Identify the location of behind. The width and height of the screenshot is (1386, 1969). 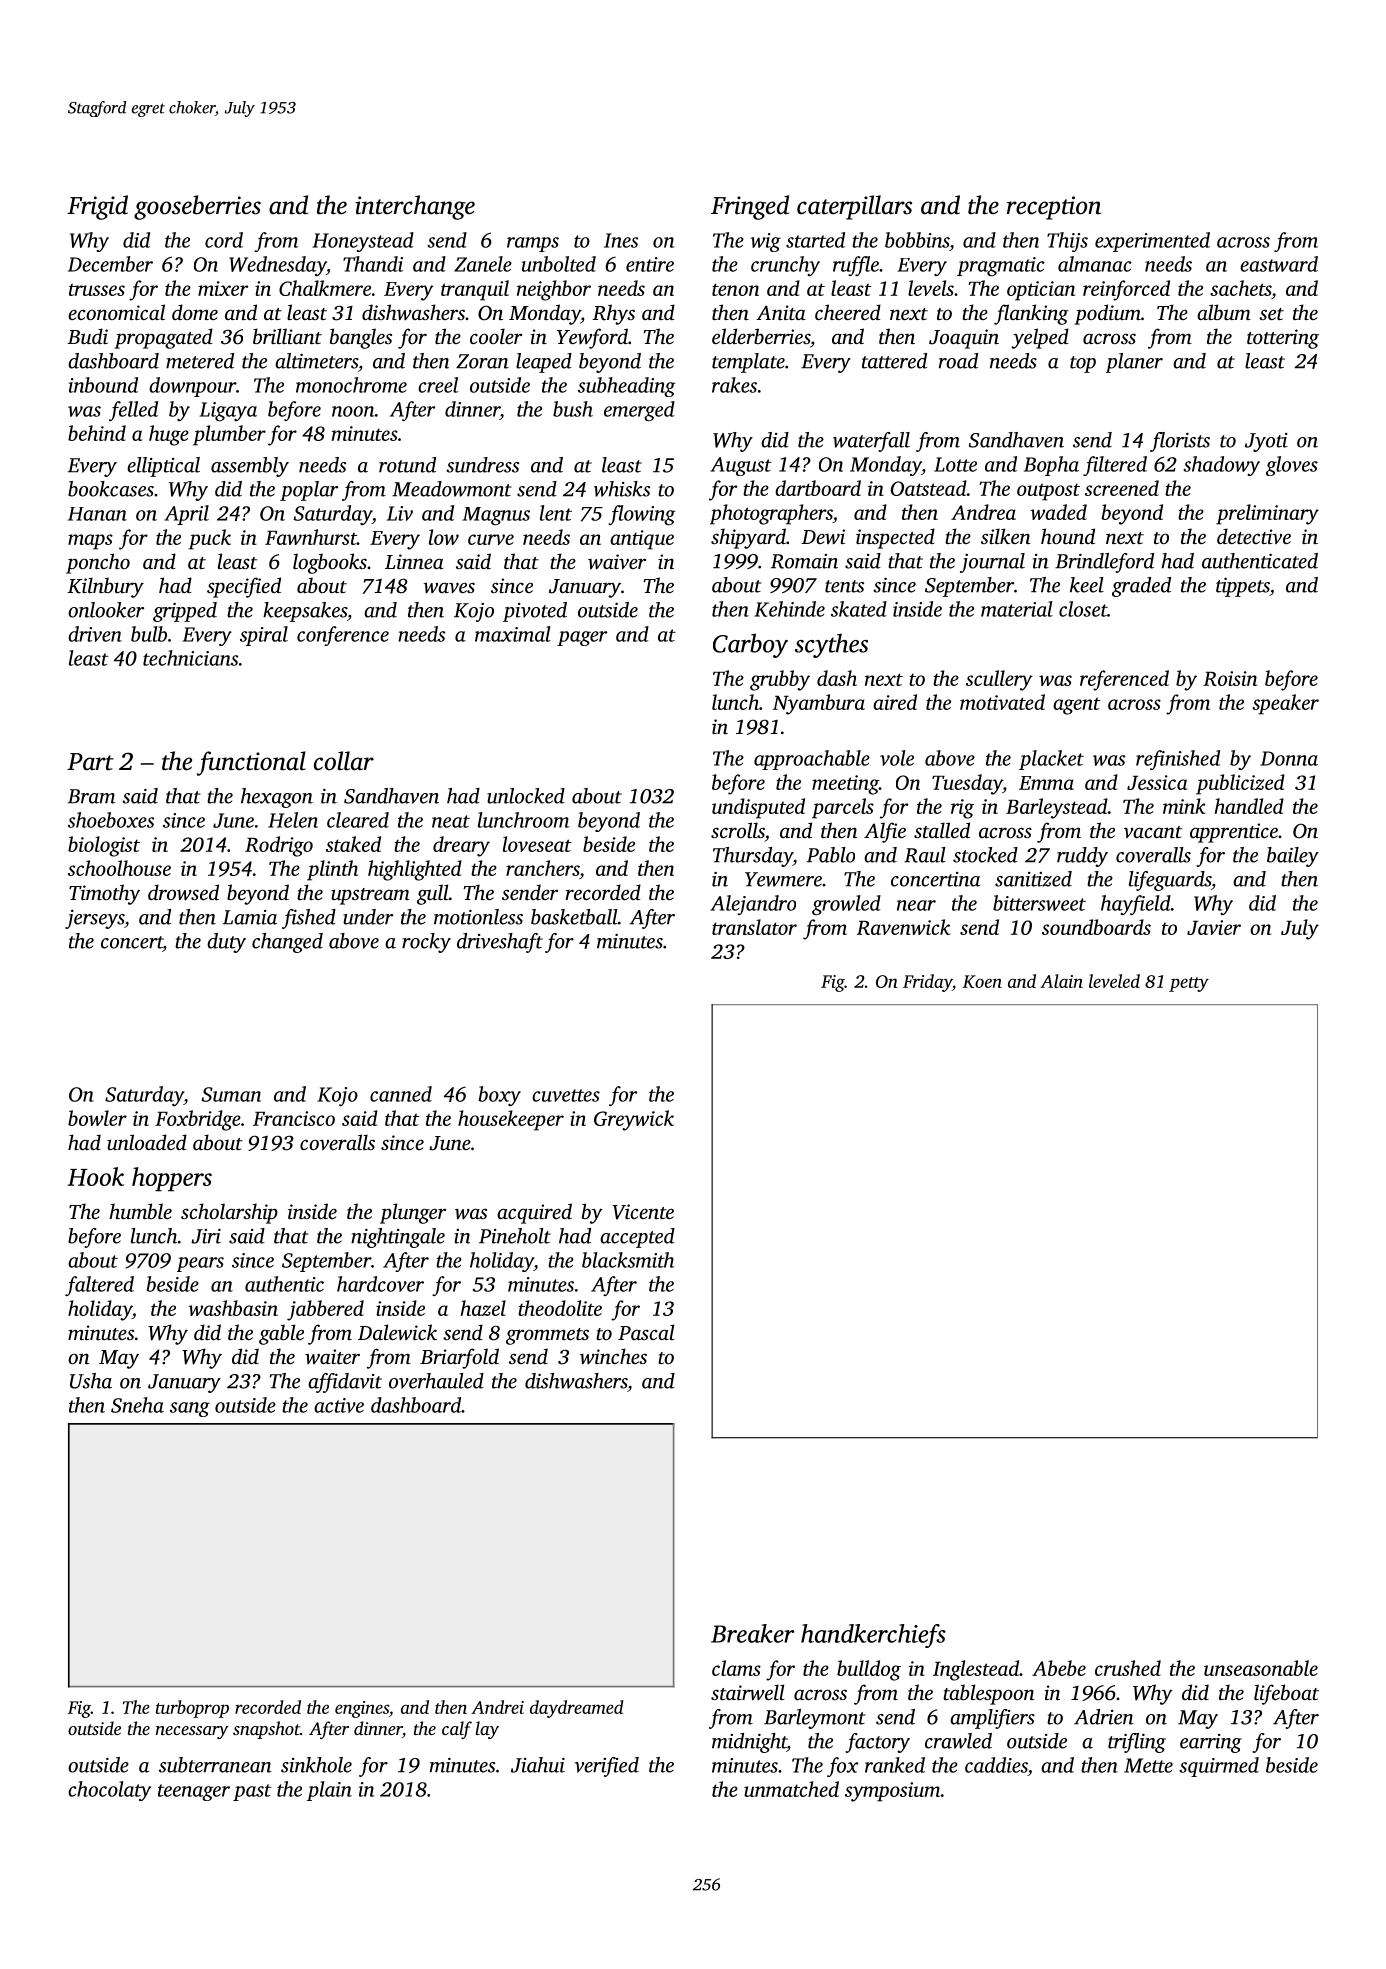
(97, 433).
